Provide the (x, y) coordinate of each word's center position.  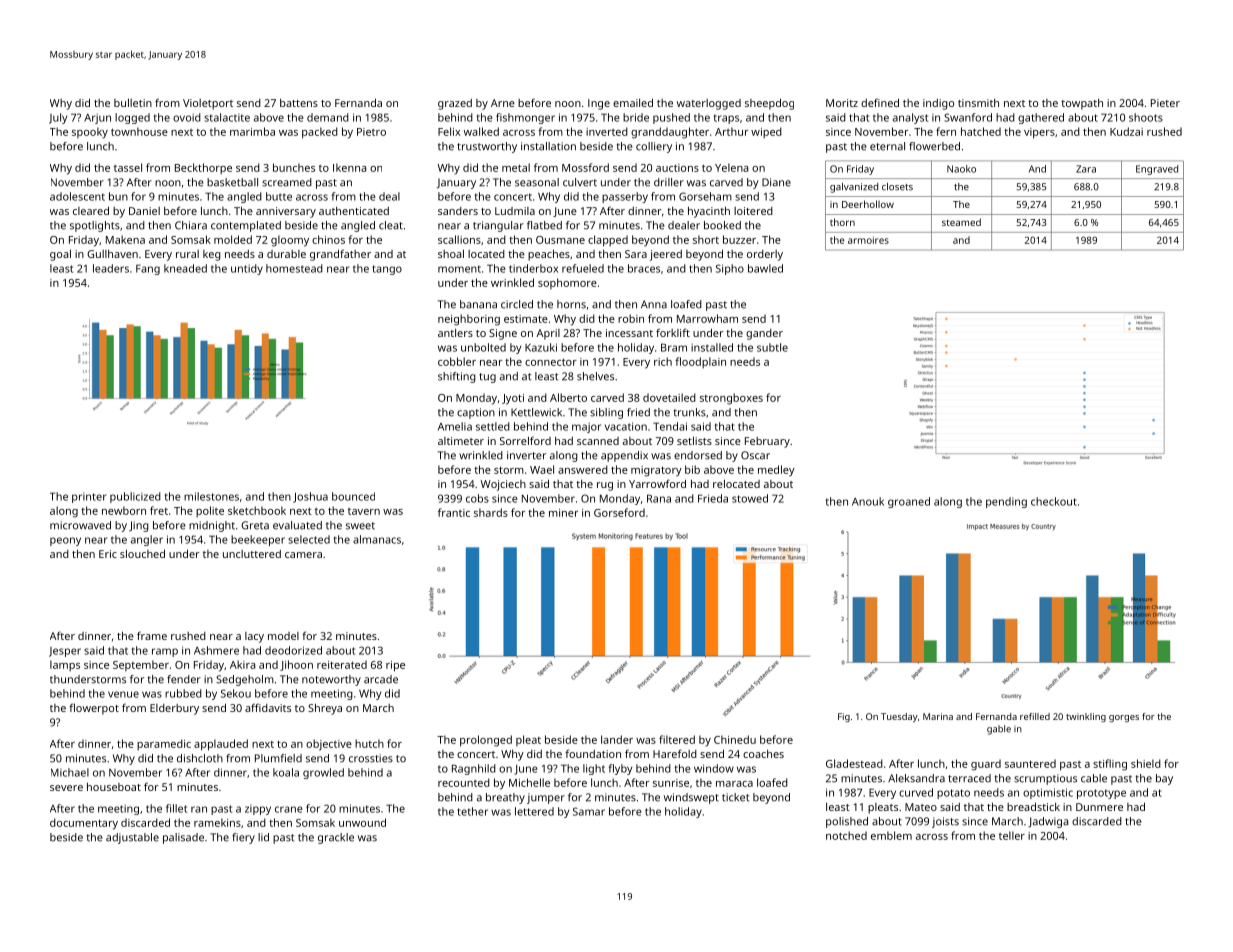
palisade (183, 838)
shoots (1146, 117)
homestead (294, 268)
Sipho (730, 269)
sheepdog (769, 104)
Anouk (868, 501)
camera (303, 555)
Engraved (1157, 170)
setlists (694, 440)
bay (1164, 779)
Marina (938, 716)
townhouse (139, 131)
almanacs (377, 539)
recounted (464, 782)
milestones (211, 496)
